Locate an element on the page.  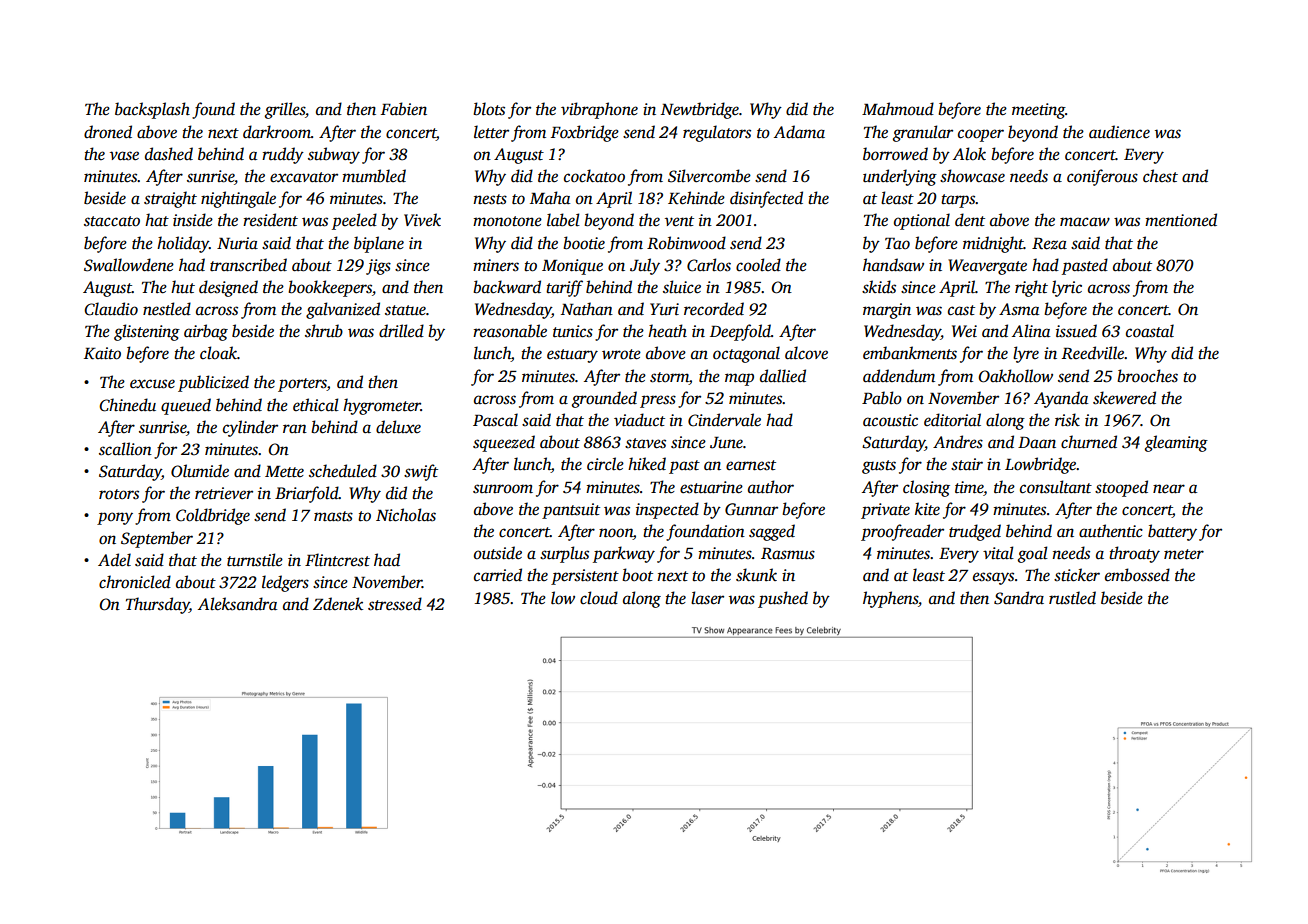
backsplash is located at coordinates (152, 110).
